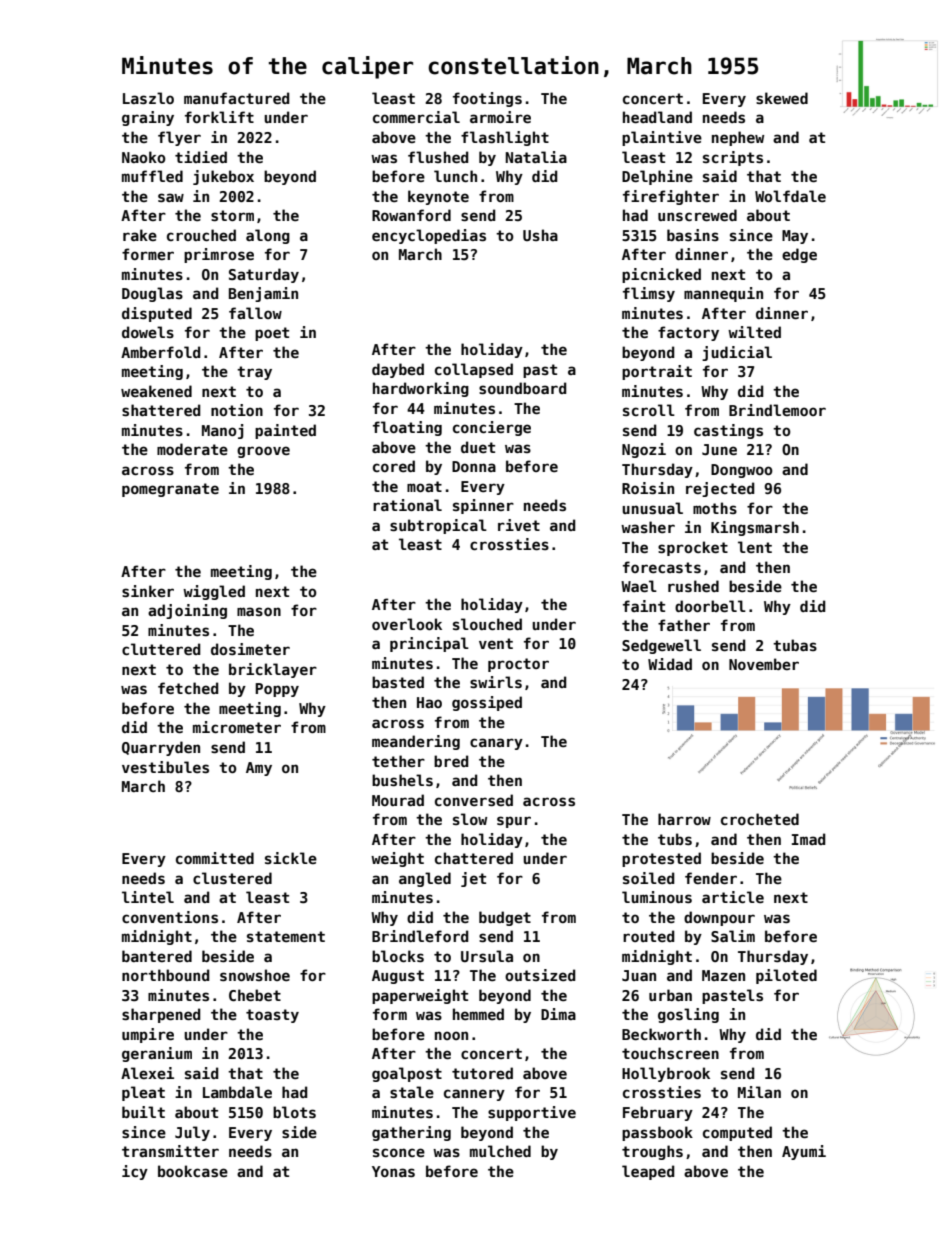 This screenshot has height=1233, width=952. I want to click on basins, so click(693, 235).
